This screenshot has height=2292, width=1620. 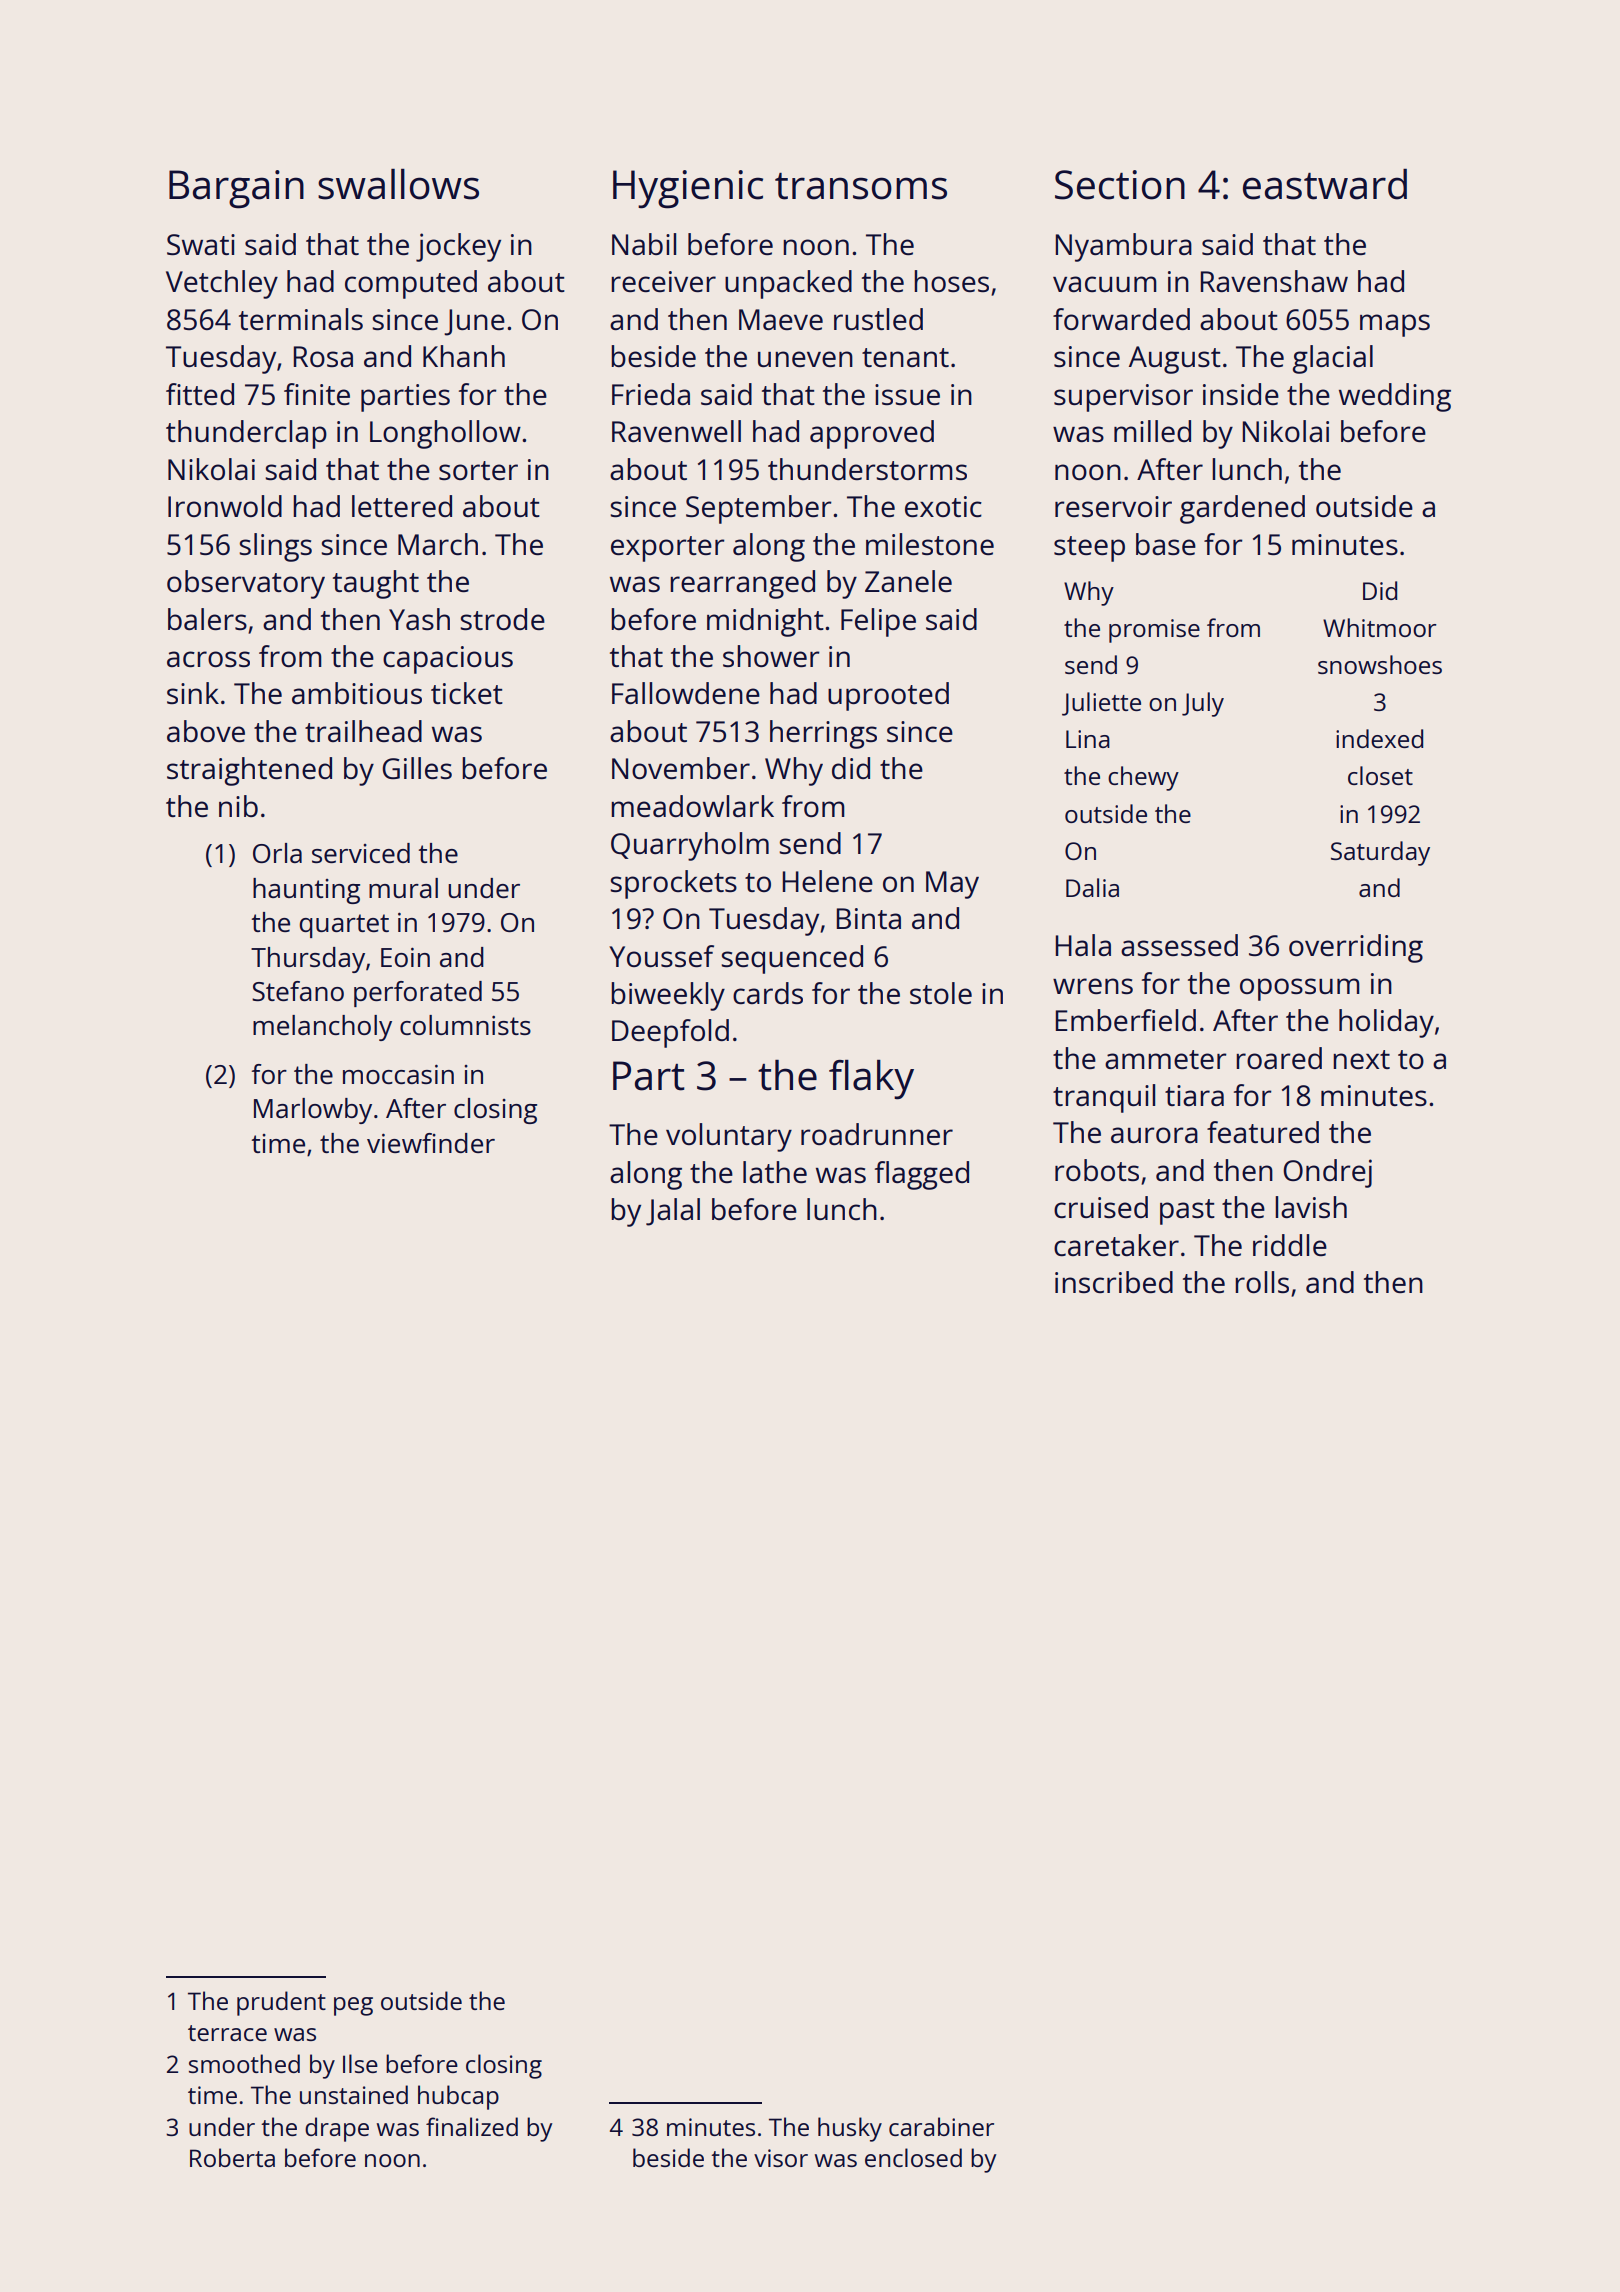 I want to click on drape, so click(x=337, y=2129).
